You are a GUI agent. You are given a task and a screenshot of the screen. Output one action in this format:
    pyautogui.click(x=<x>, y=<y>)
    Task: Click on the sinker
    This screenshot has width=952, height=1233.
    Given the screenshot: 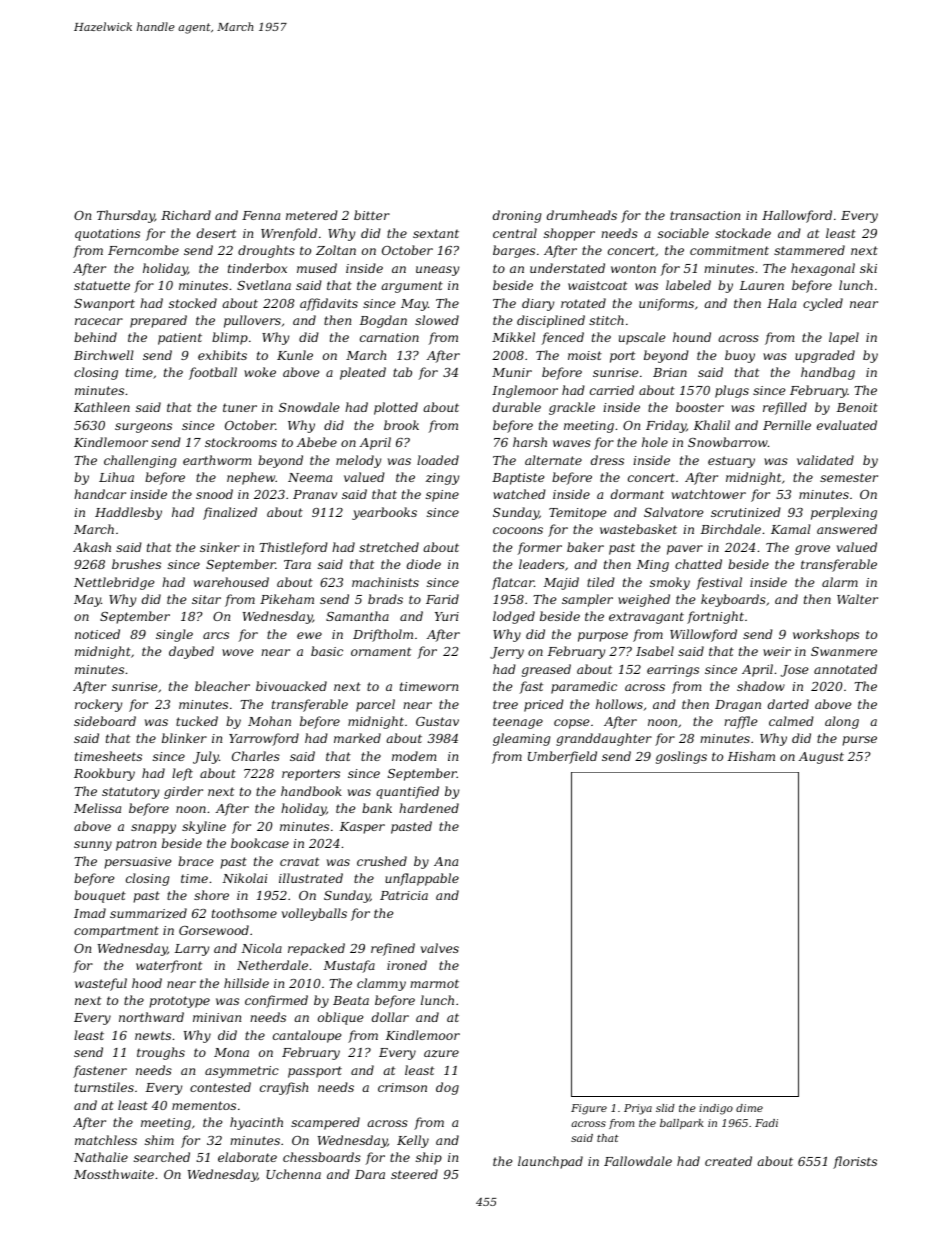 What is the action you would take?
    pyautogui.click(x=220, y=547)
